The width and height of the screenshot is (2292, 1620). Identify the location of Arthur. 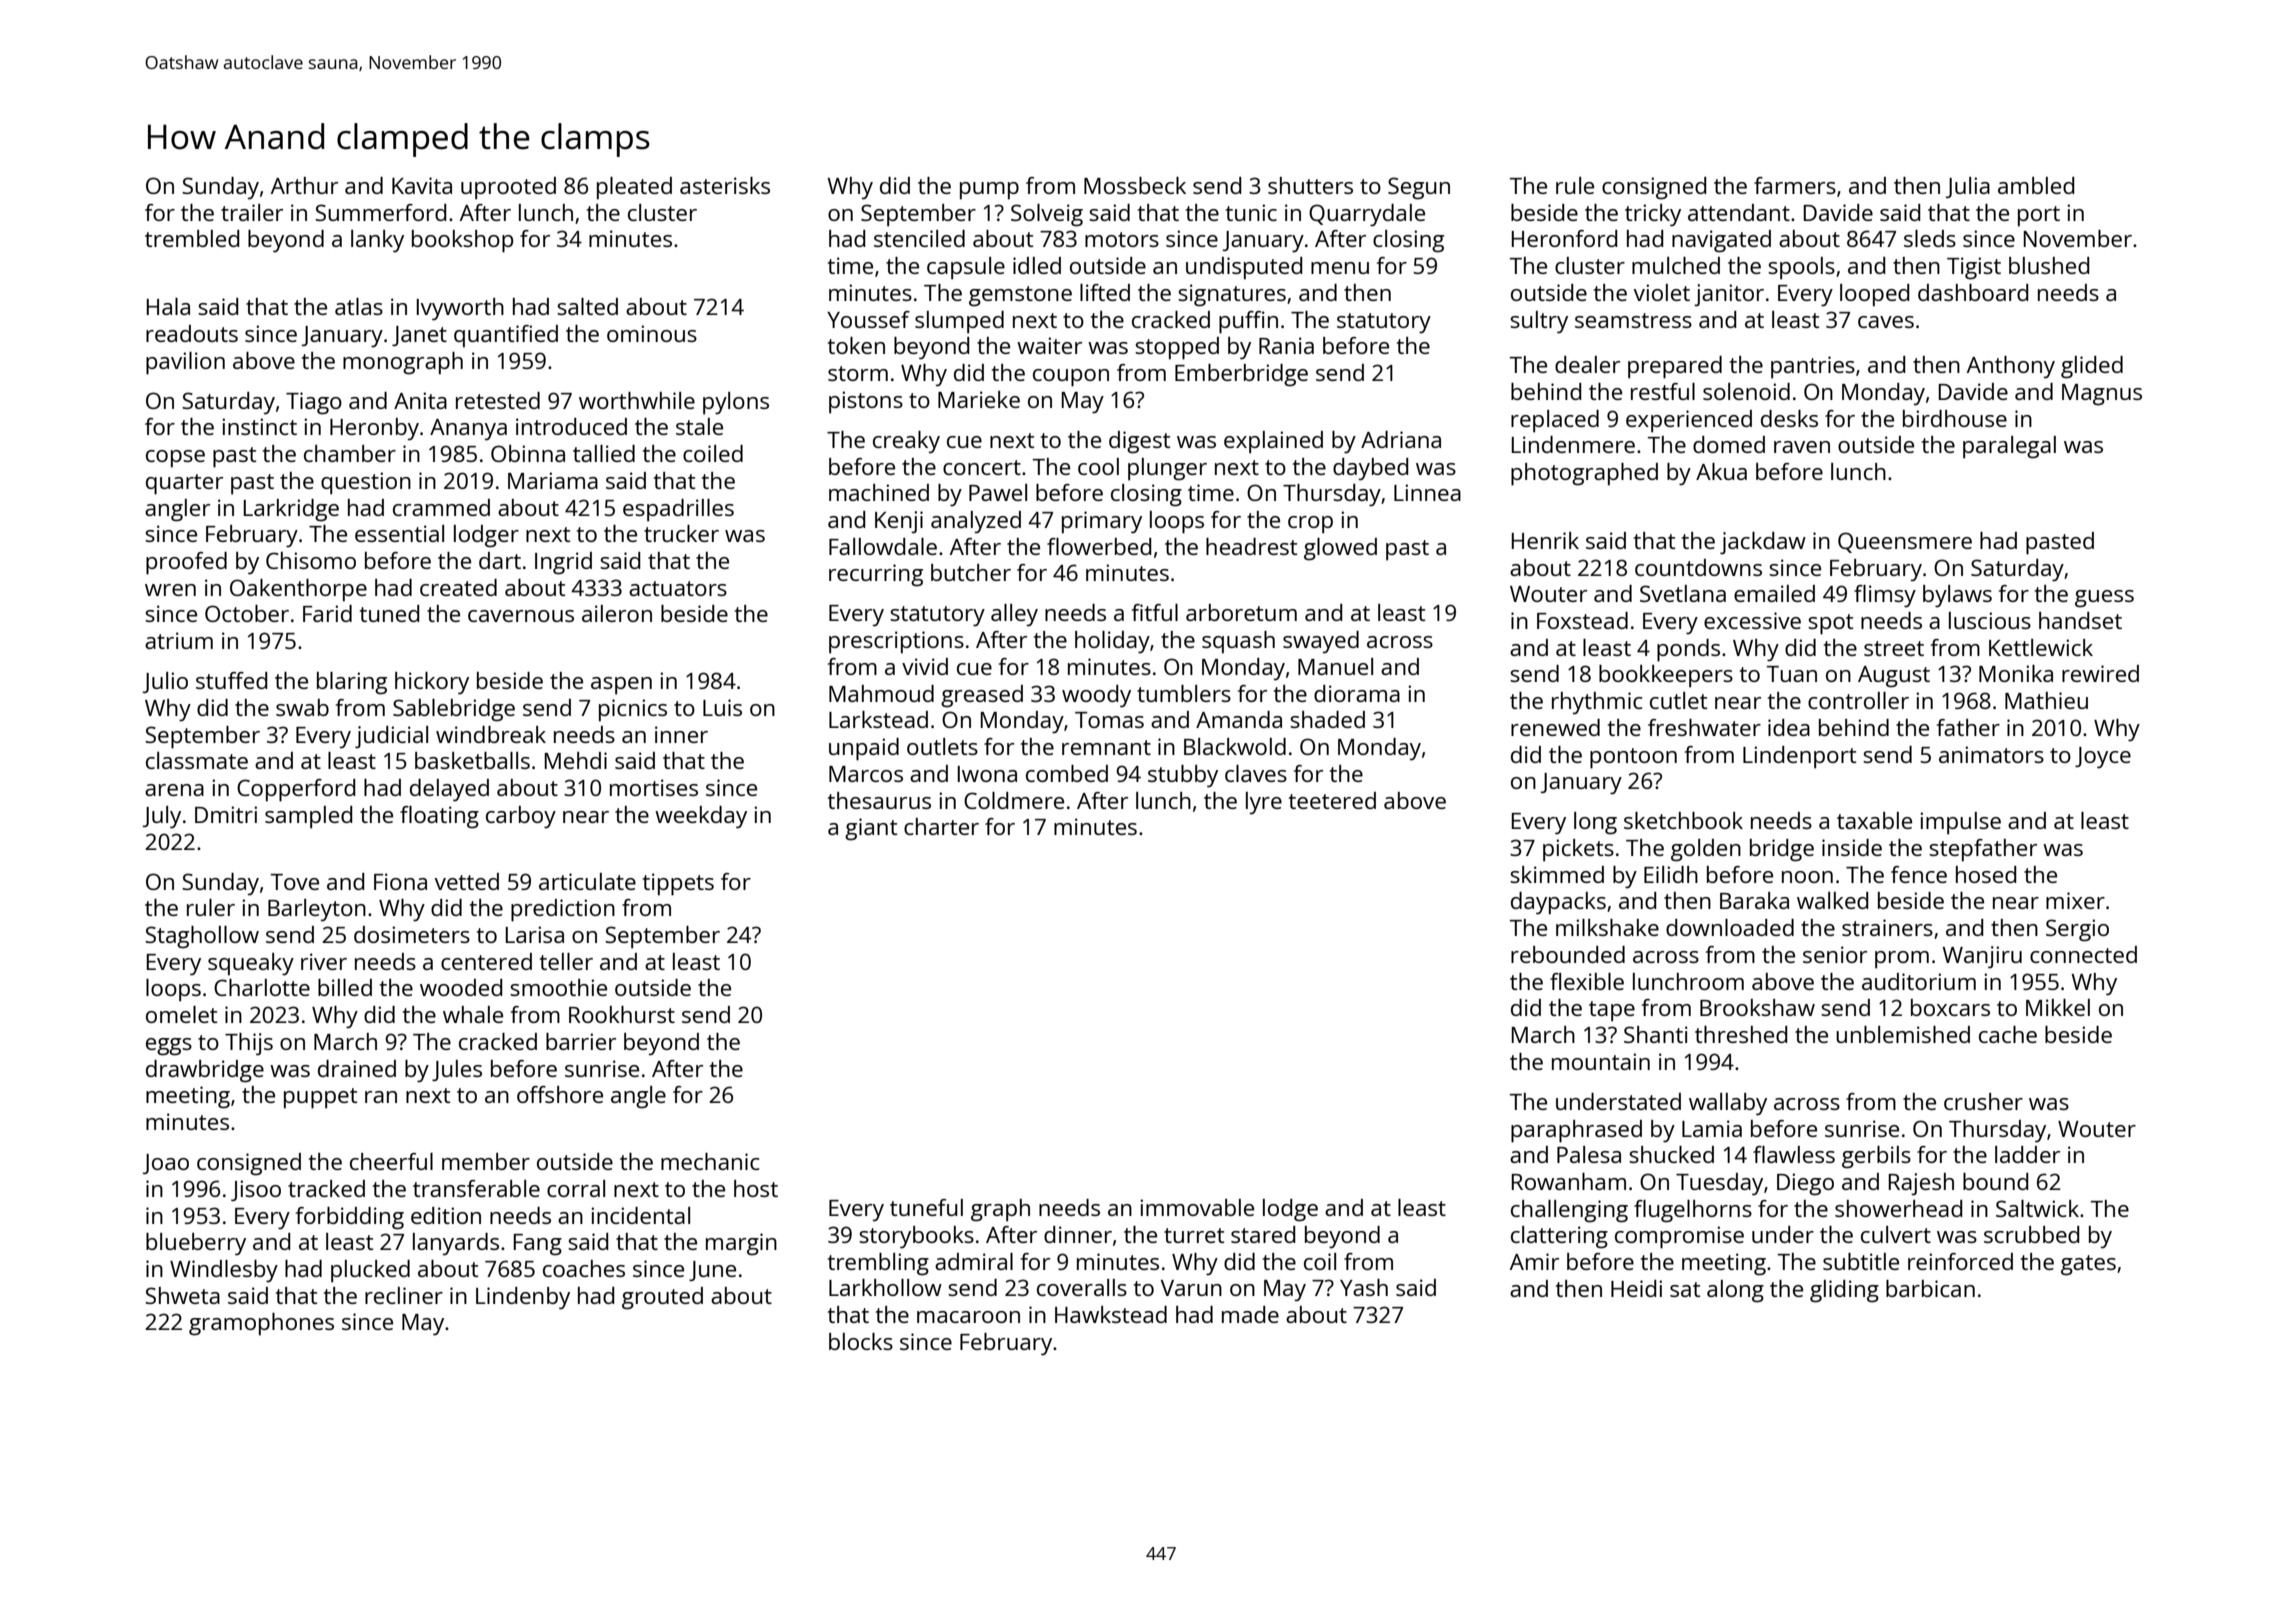
(304, 185).
